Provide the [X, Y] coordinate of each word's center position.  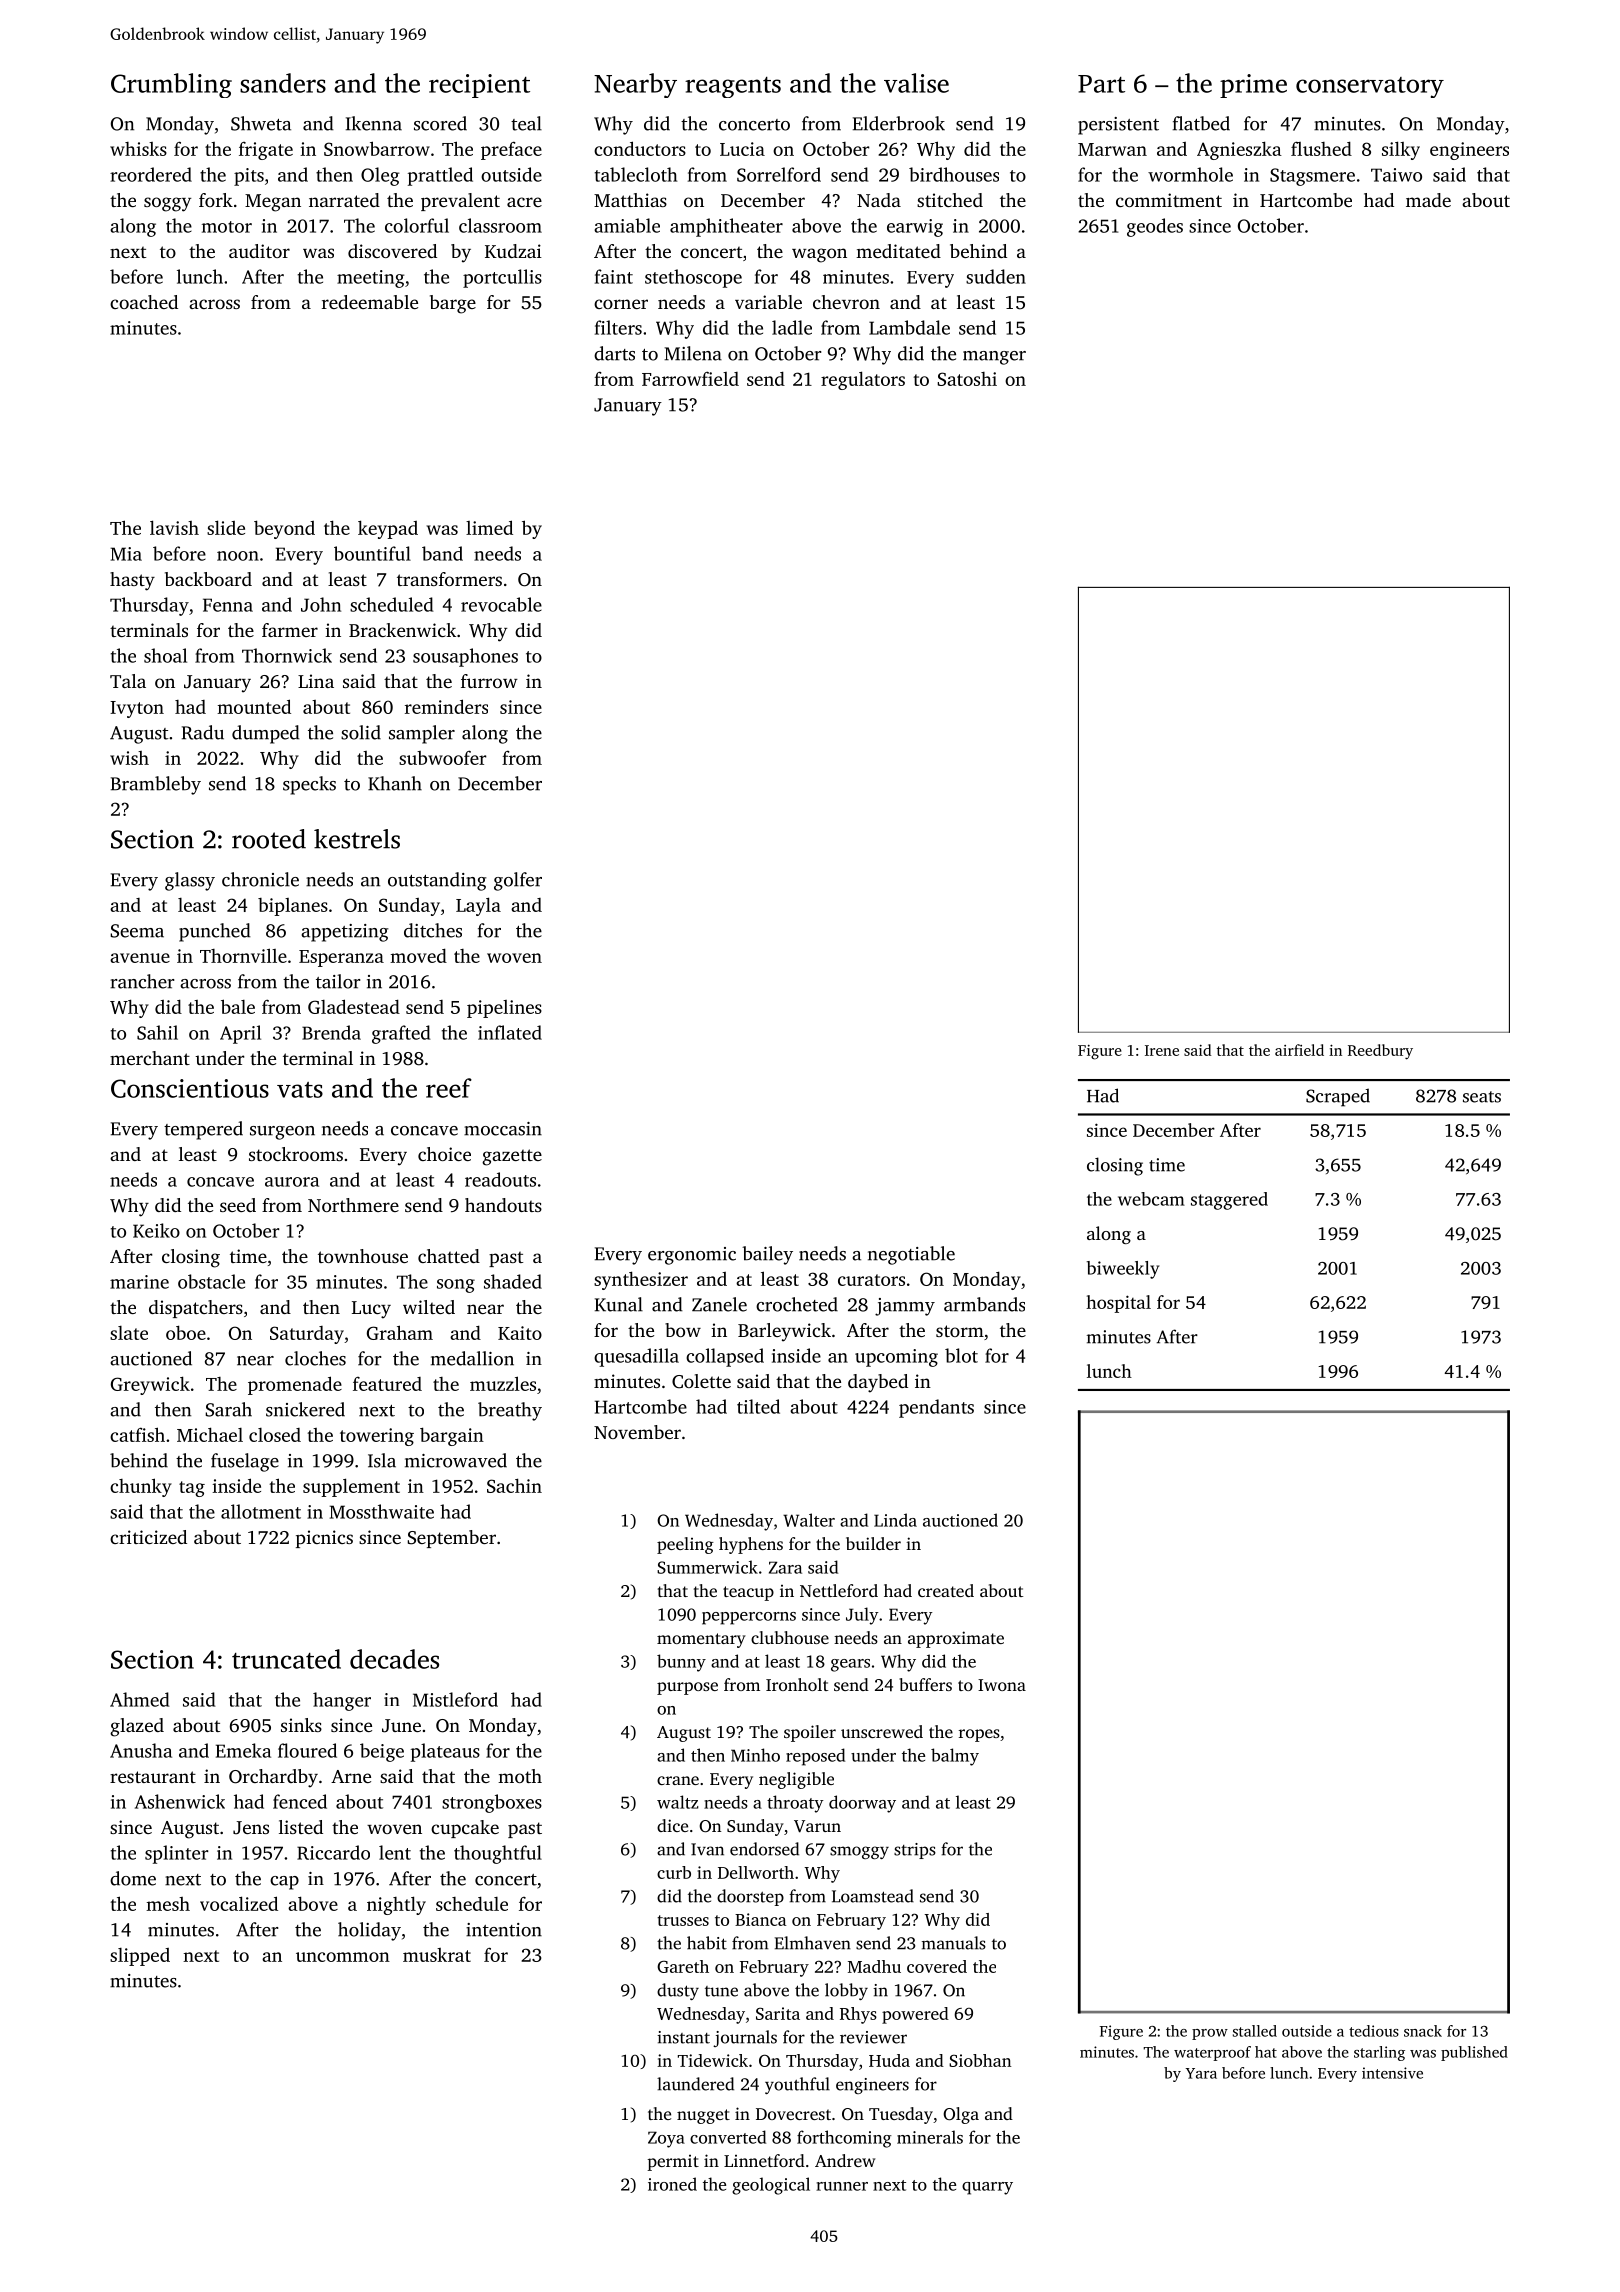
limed [489, 527]
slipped [140, 1957]
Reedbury [1380, 1052]
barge [453, 304]
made [1428, 200]
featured [387, 1384]
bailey [767, 1255]
